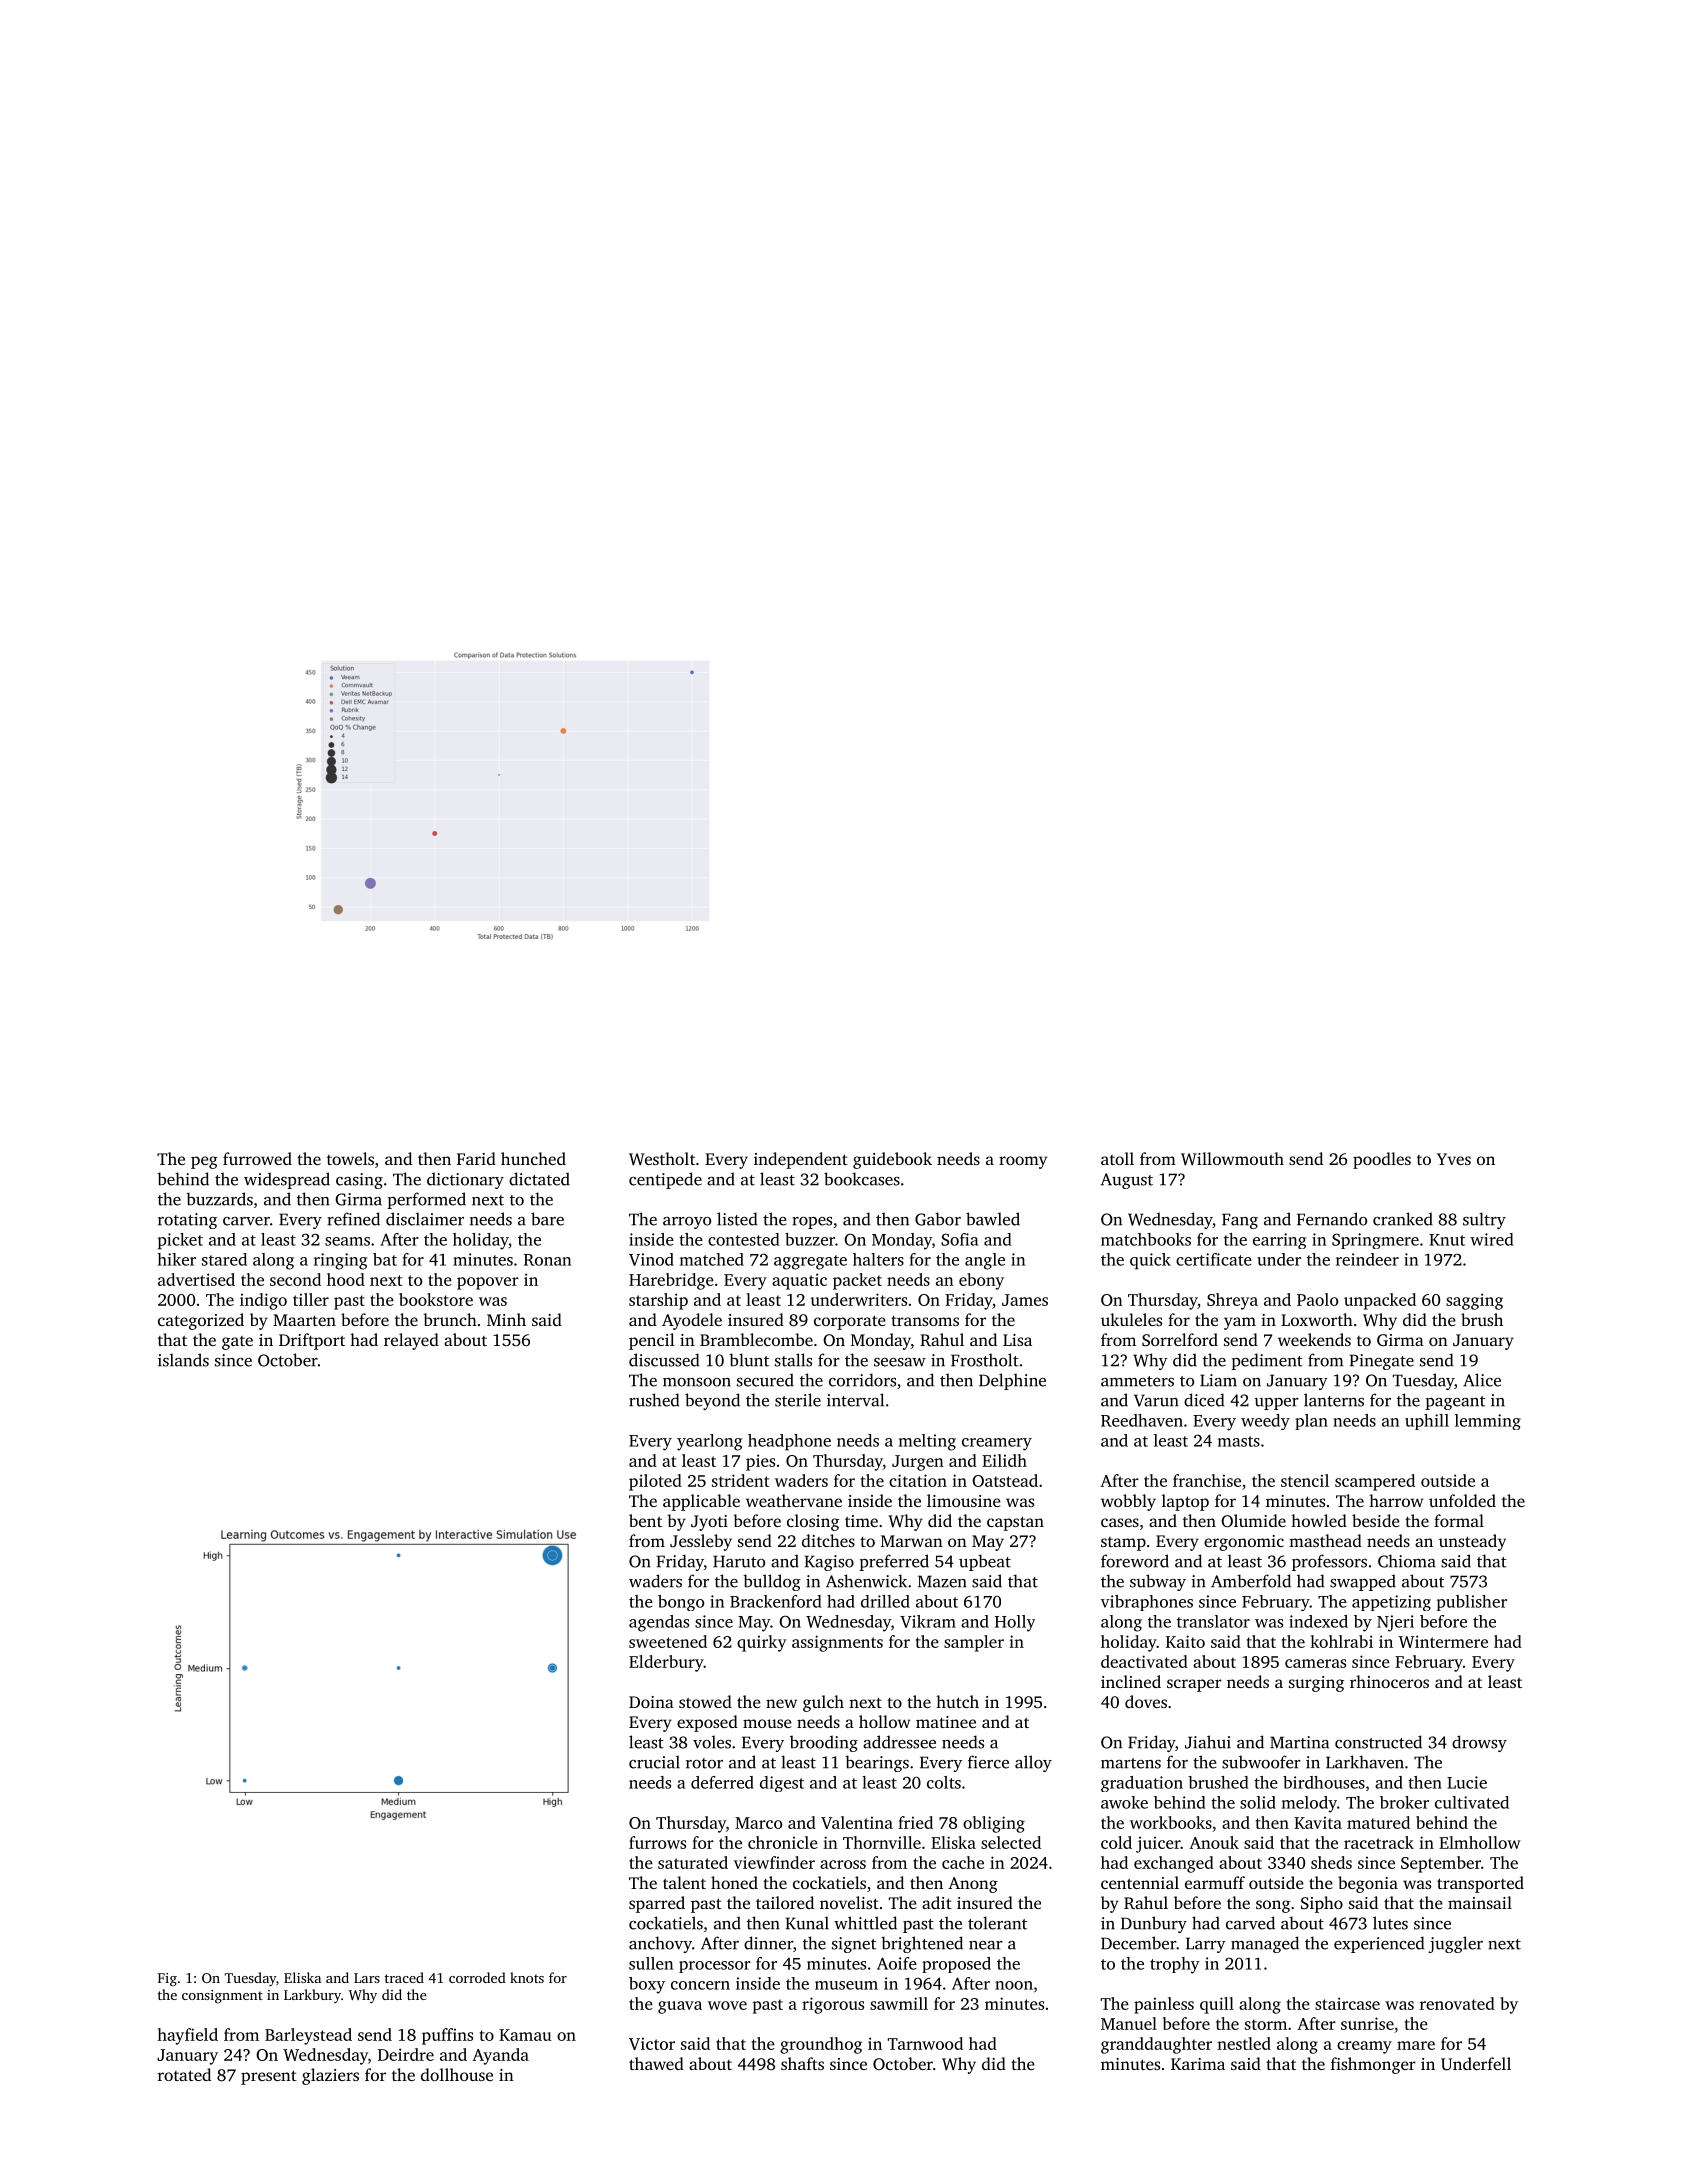 This screenshot has height=2178, width=1683. Describe the element at coordinates (1316, 1684) in the screenshot. I see `surging` at that location.
